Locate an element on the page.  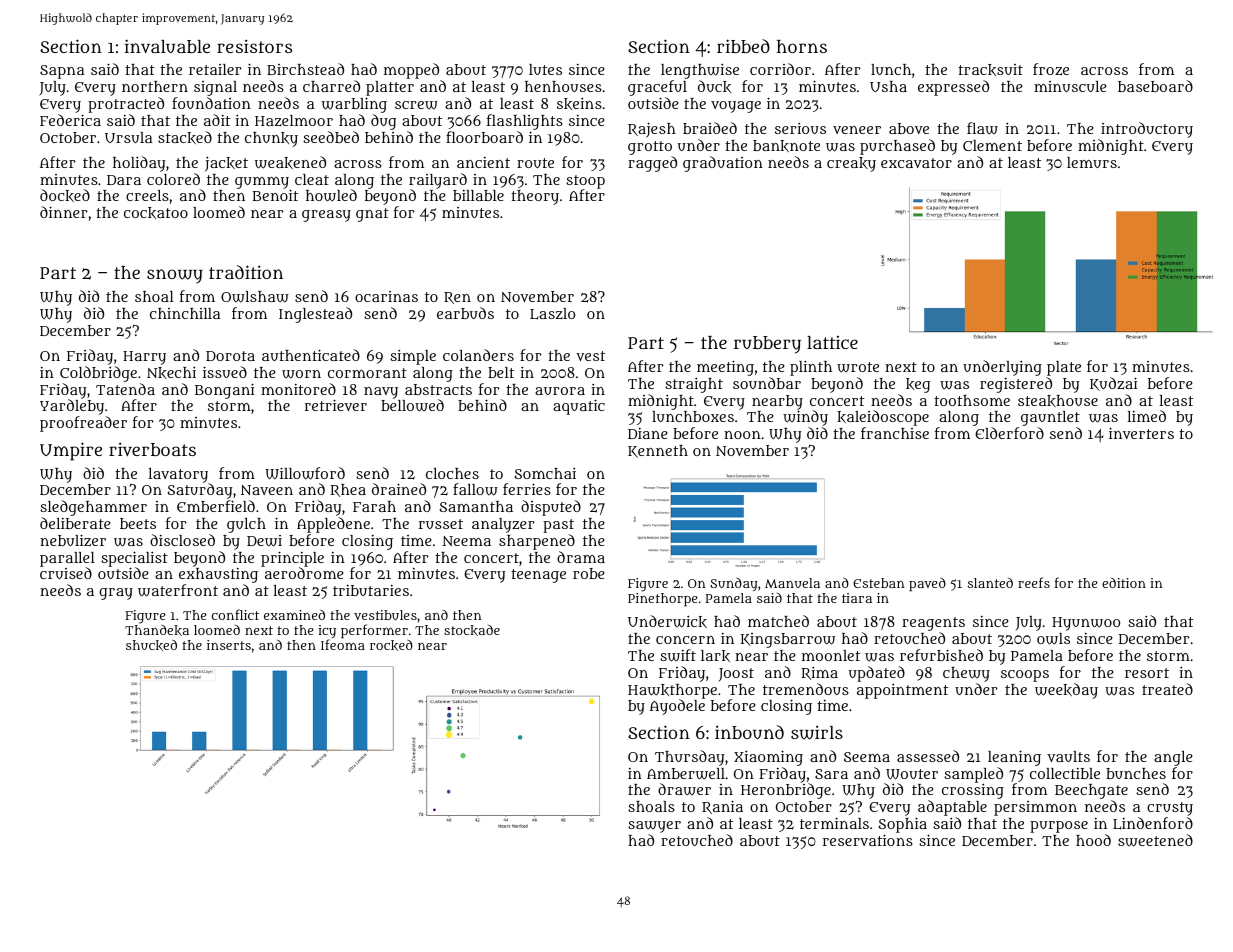
retriever is located at coordinates (336, 405).
